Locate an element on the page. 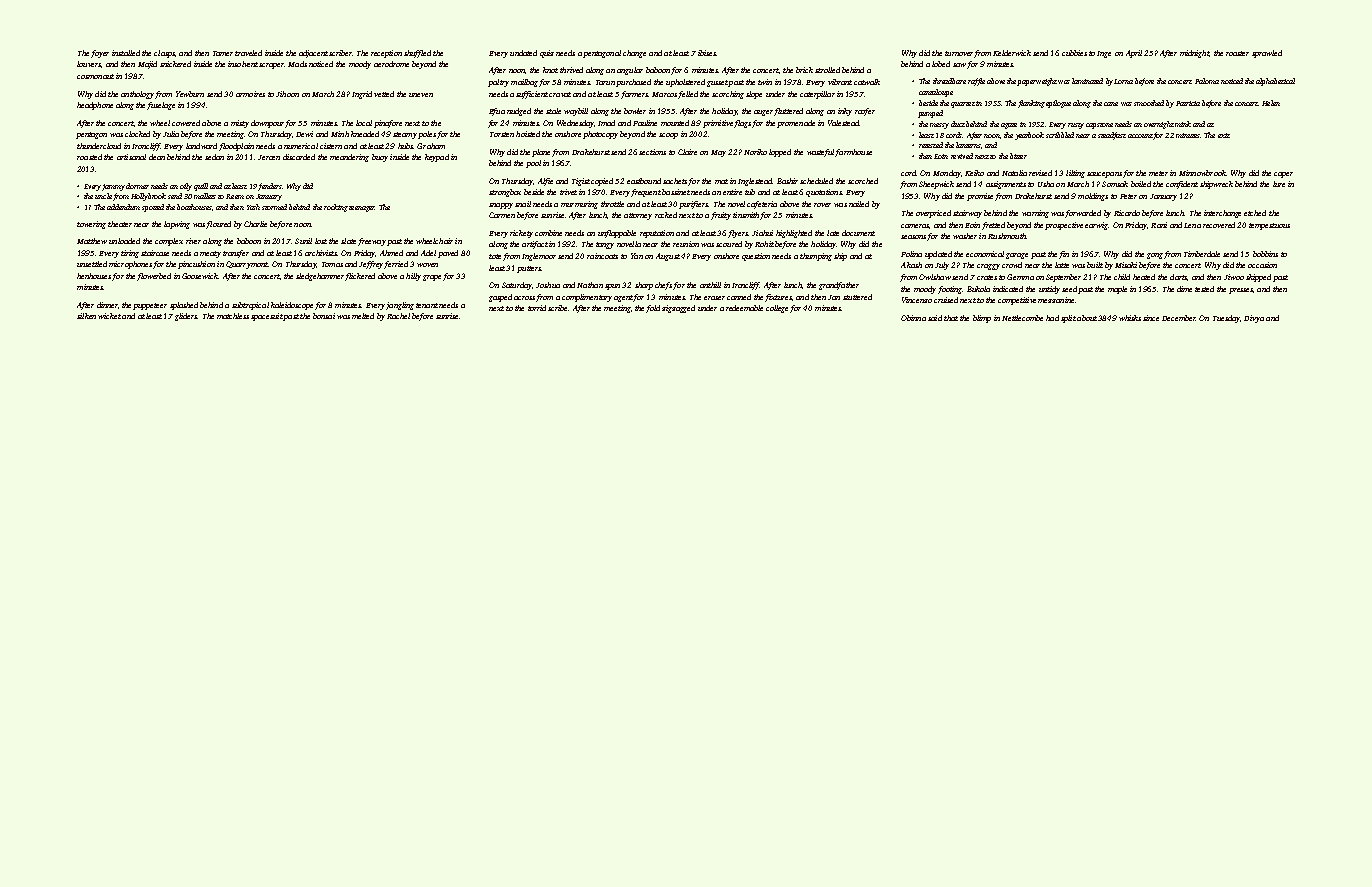 The width and height of the document is (1372, 887). gusset is located at coordinates (717, 83).
